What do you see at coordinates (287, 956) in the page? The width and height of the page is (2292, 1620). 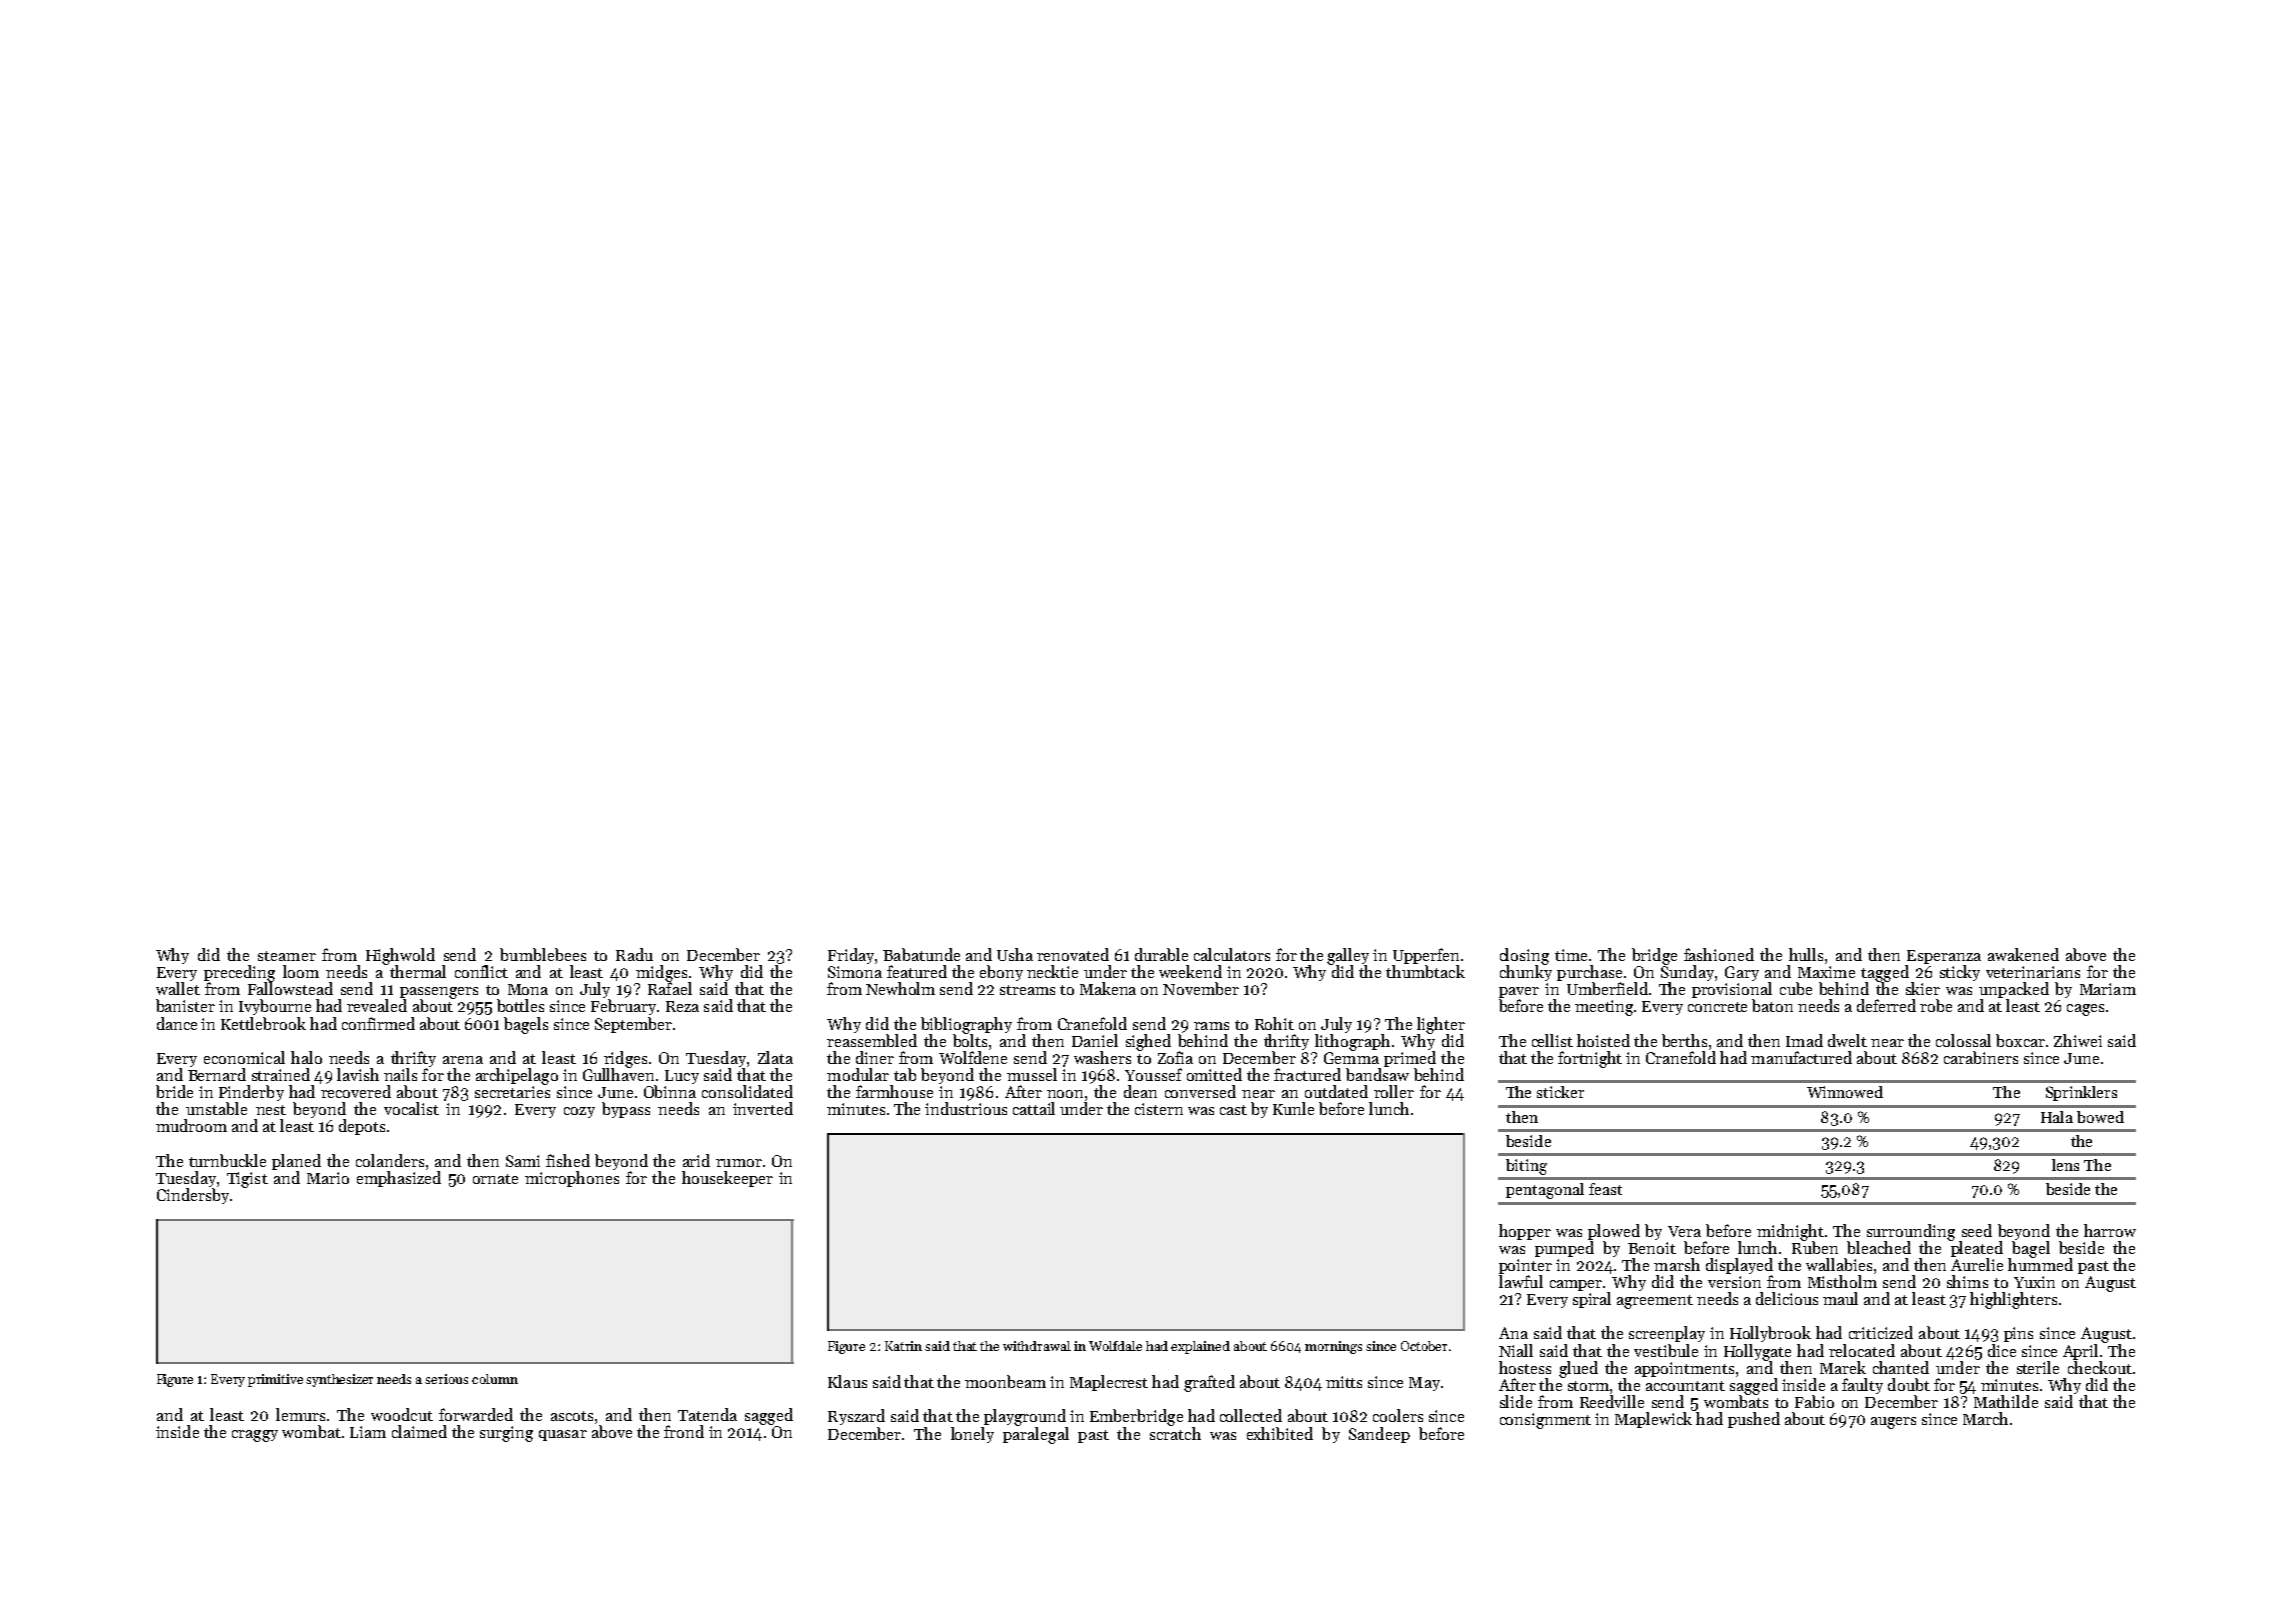 I see `steamer` at bounding box center [287, 956].
